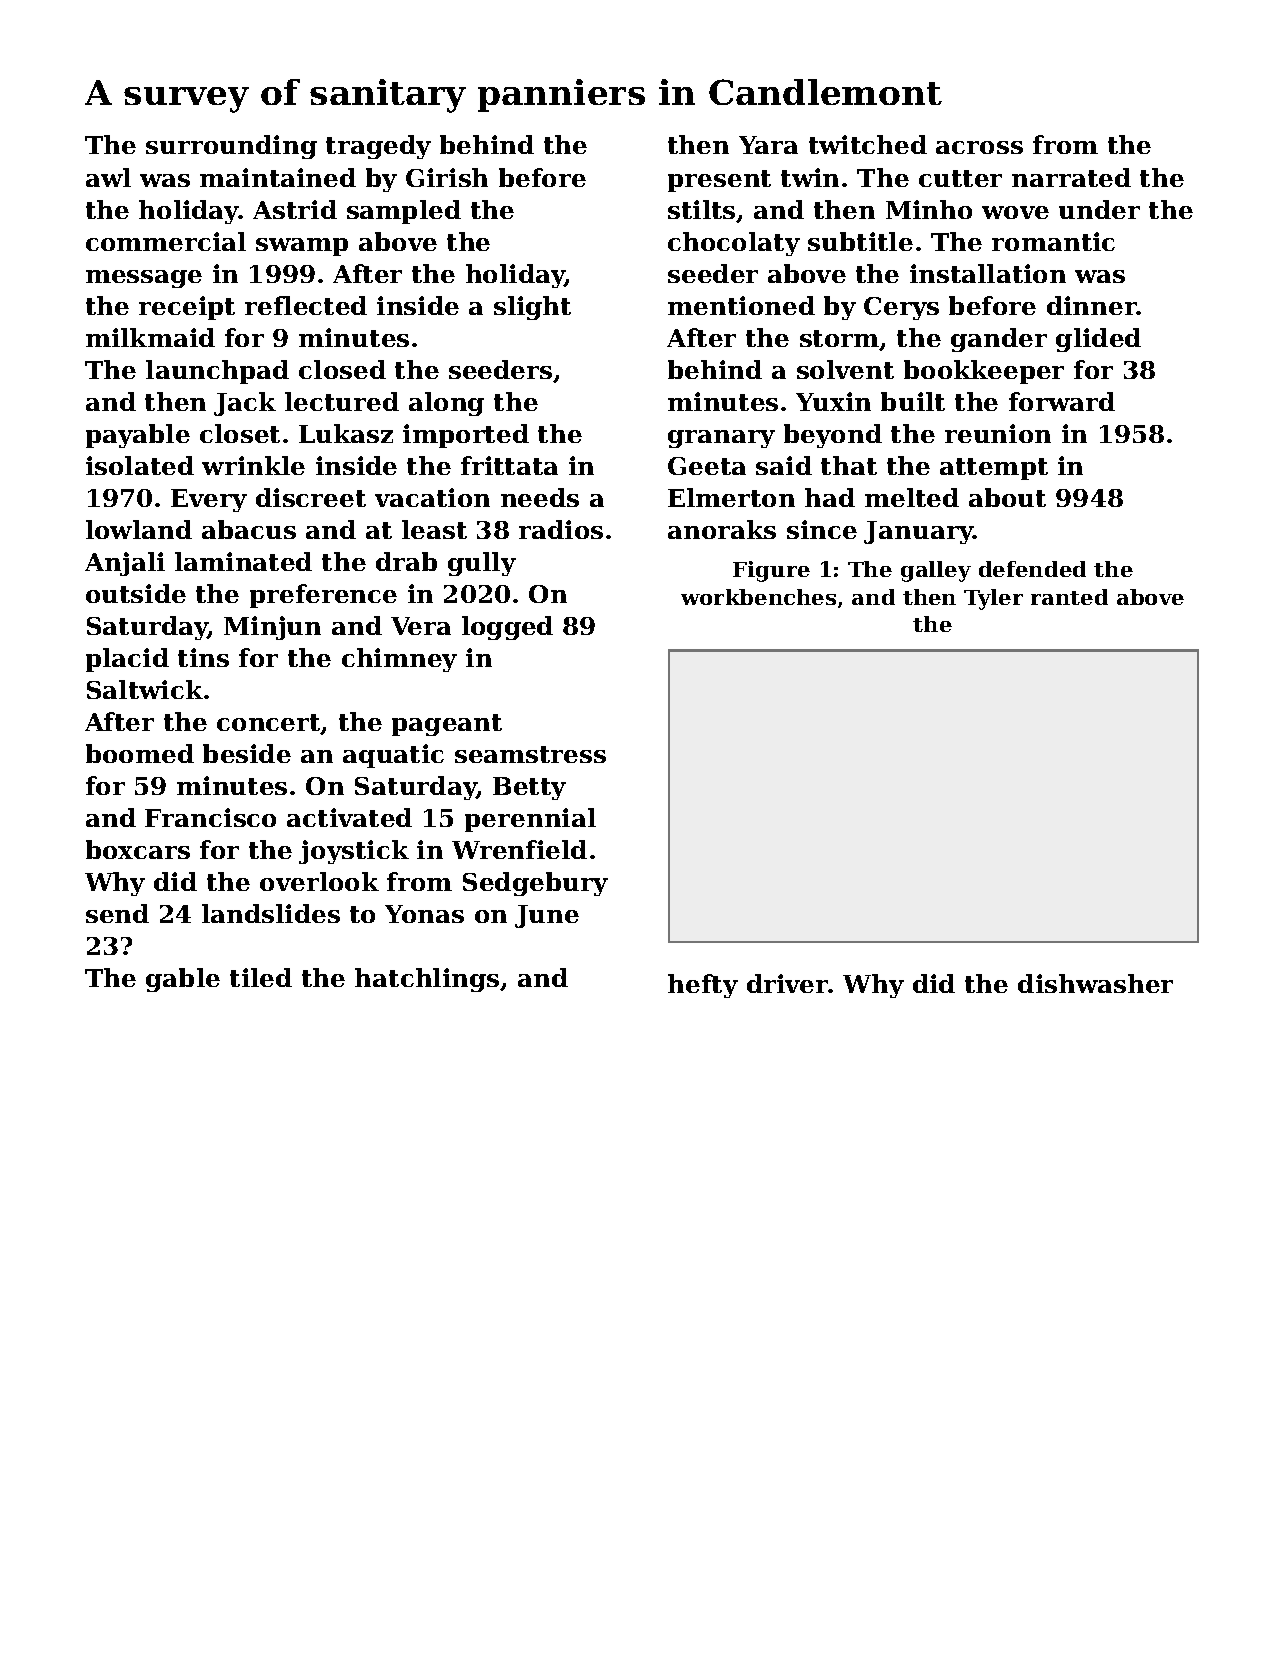 The height and width of the screenshot is (1661, 1284). Describe the element at coordinates (187, 308) in the screenshot. I see `receipt` at that location.
